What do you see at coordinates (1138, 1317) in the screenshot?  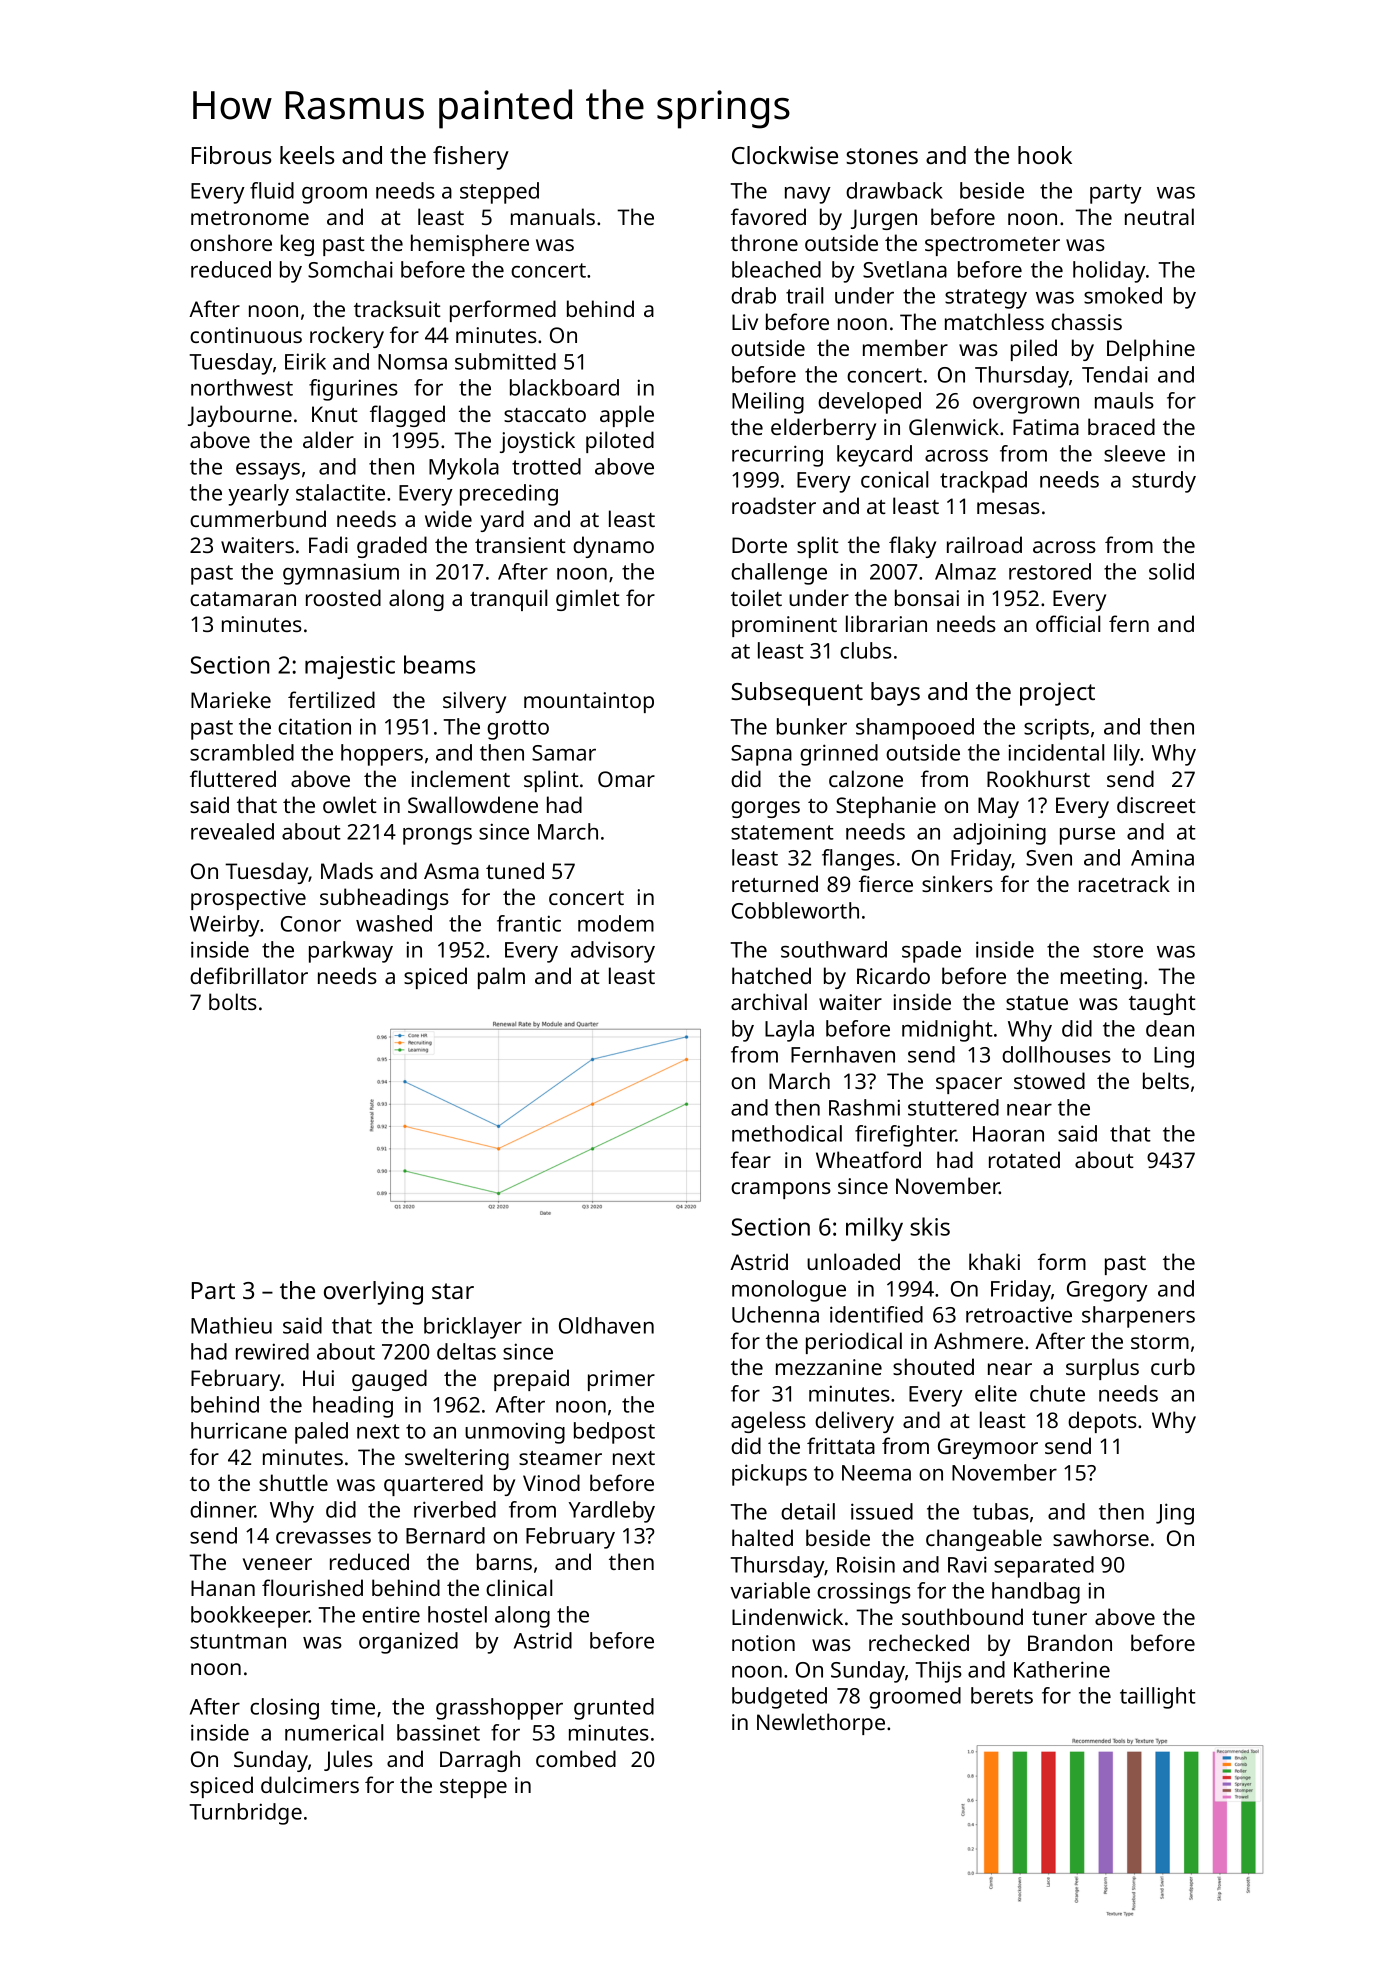 I see `sharpeners` at bounding box center [1138, 1317].
